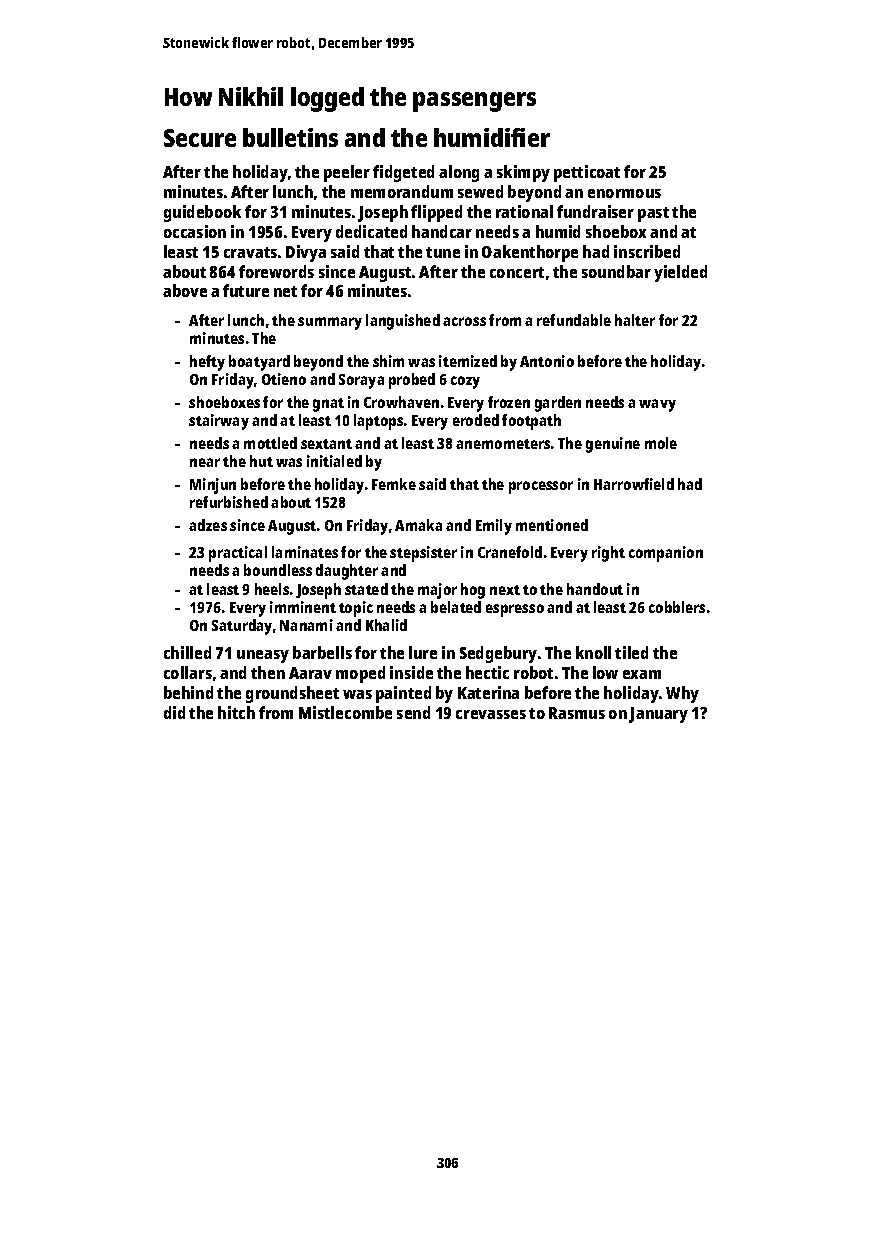  I want to click on cobblers, so click(677, 607).
